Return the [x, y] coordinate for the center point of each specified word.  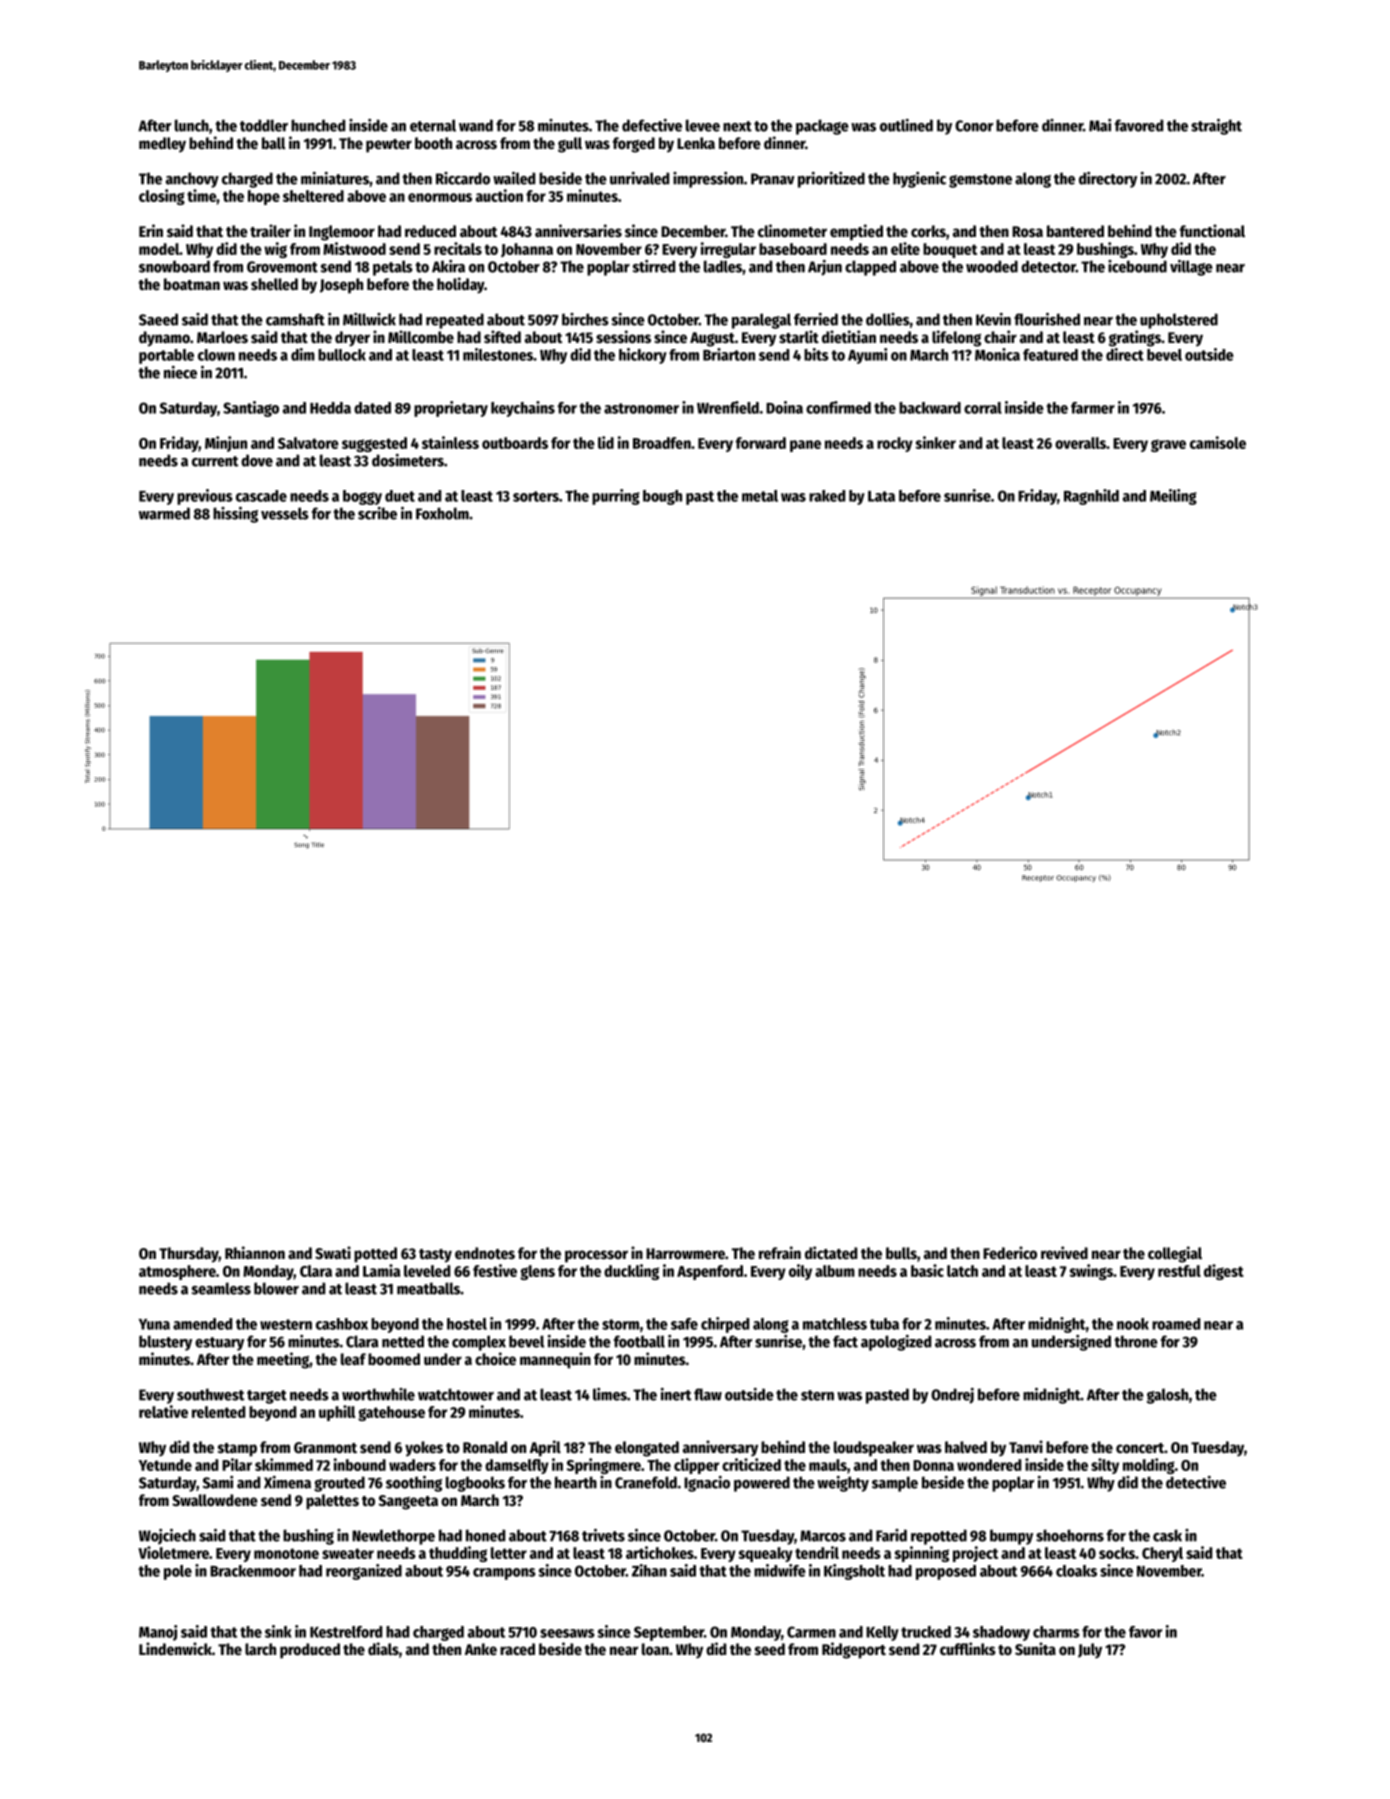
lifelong [956, 338]
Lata [881, 496]
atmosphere [177, 1272]
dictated [831, 1253]
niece [180, 372]
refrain [780, 1253]
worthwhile [378, 1394]
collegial [1175, 1254]
